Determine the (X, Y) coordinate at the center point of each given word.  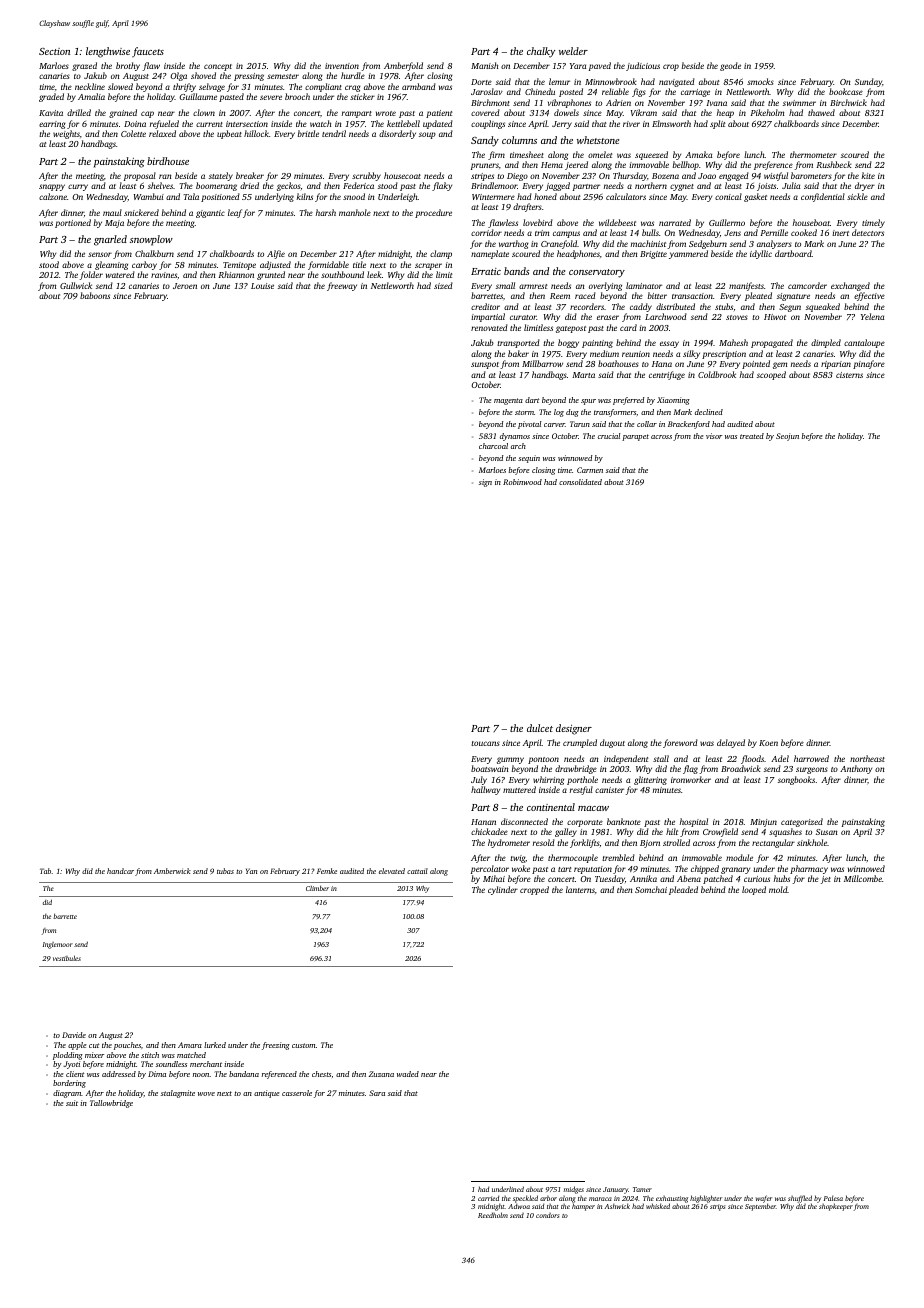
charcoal (493, 446)
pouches (127, 1046)
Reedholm (493, 1215)
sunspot (485, 365)
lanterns (580, 889)
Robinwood (522, 482)
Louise (262, 286)
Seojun (787, 437)
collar (647, 424)
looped (754, 890)
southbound (342, 274)
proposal (140, 176)
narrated (675, 222)
